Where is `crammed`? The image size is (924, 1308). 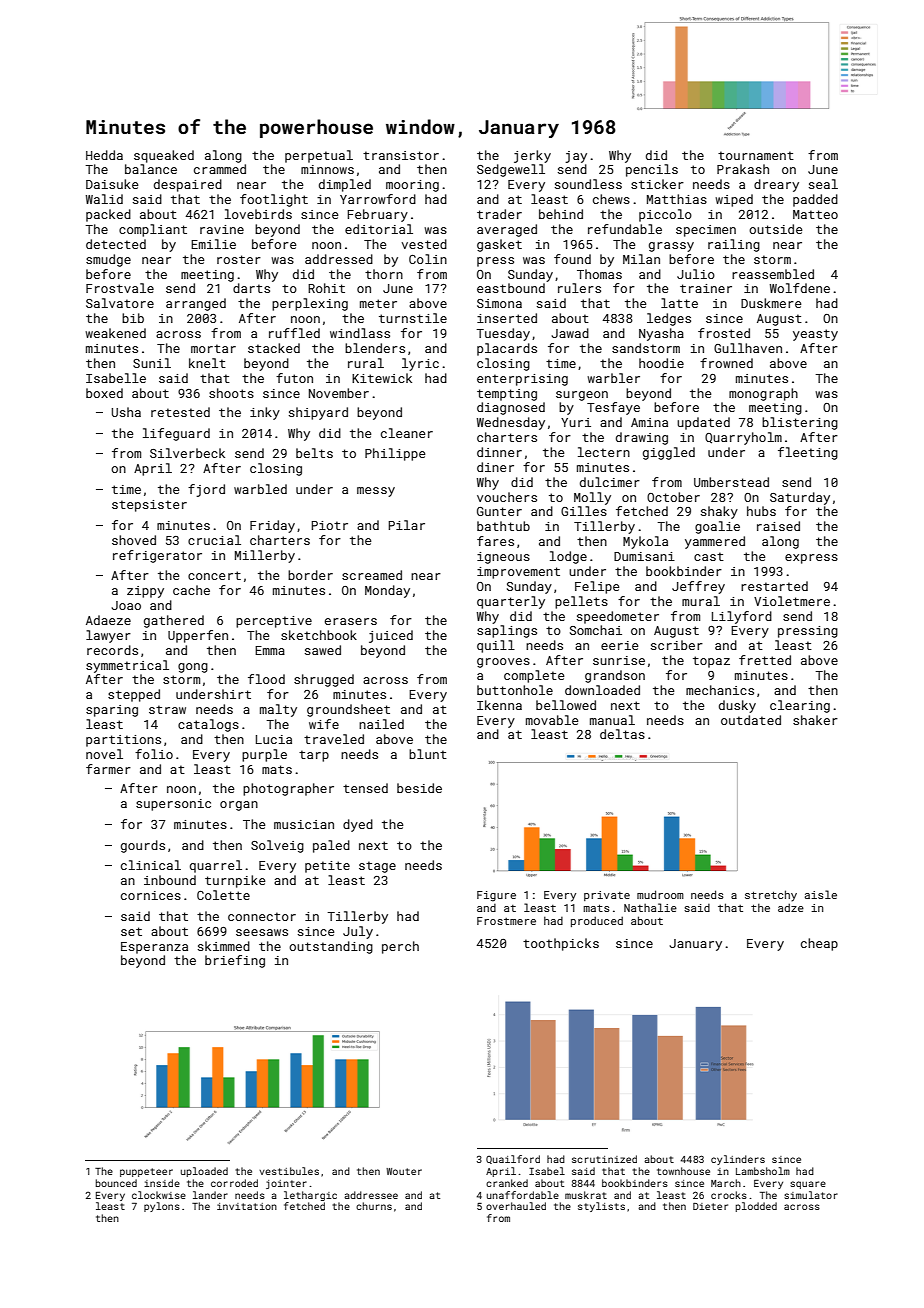 crammed is located at coordinates (220, 169).
